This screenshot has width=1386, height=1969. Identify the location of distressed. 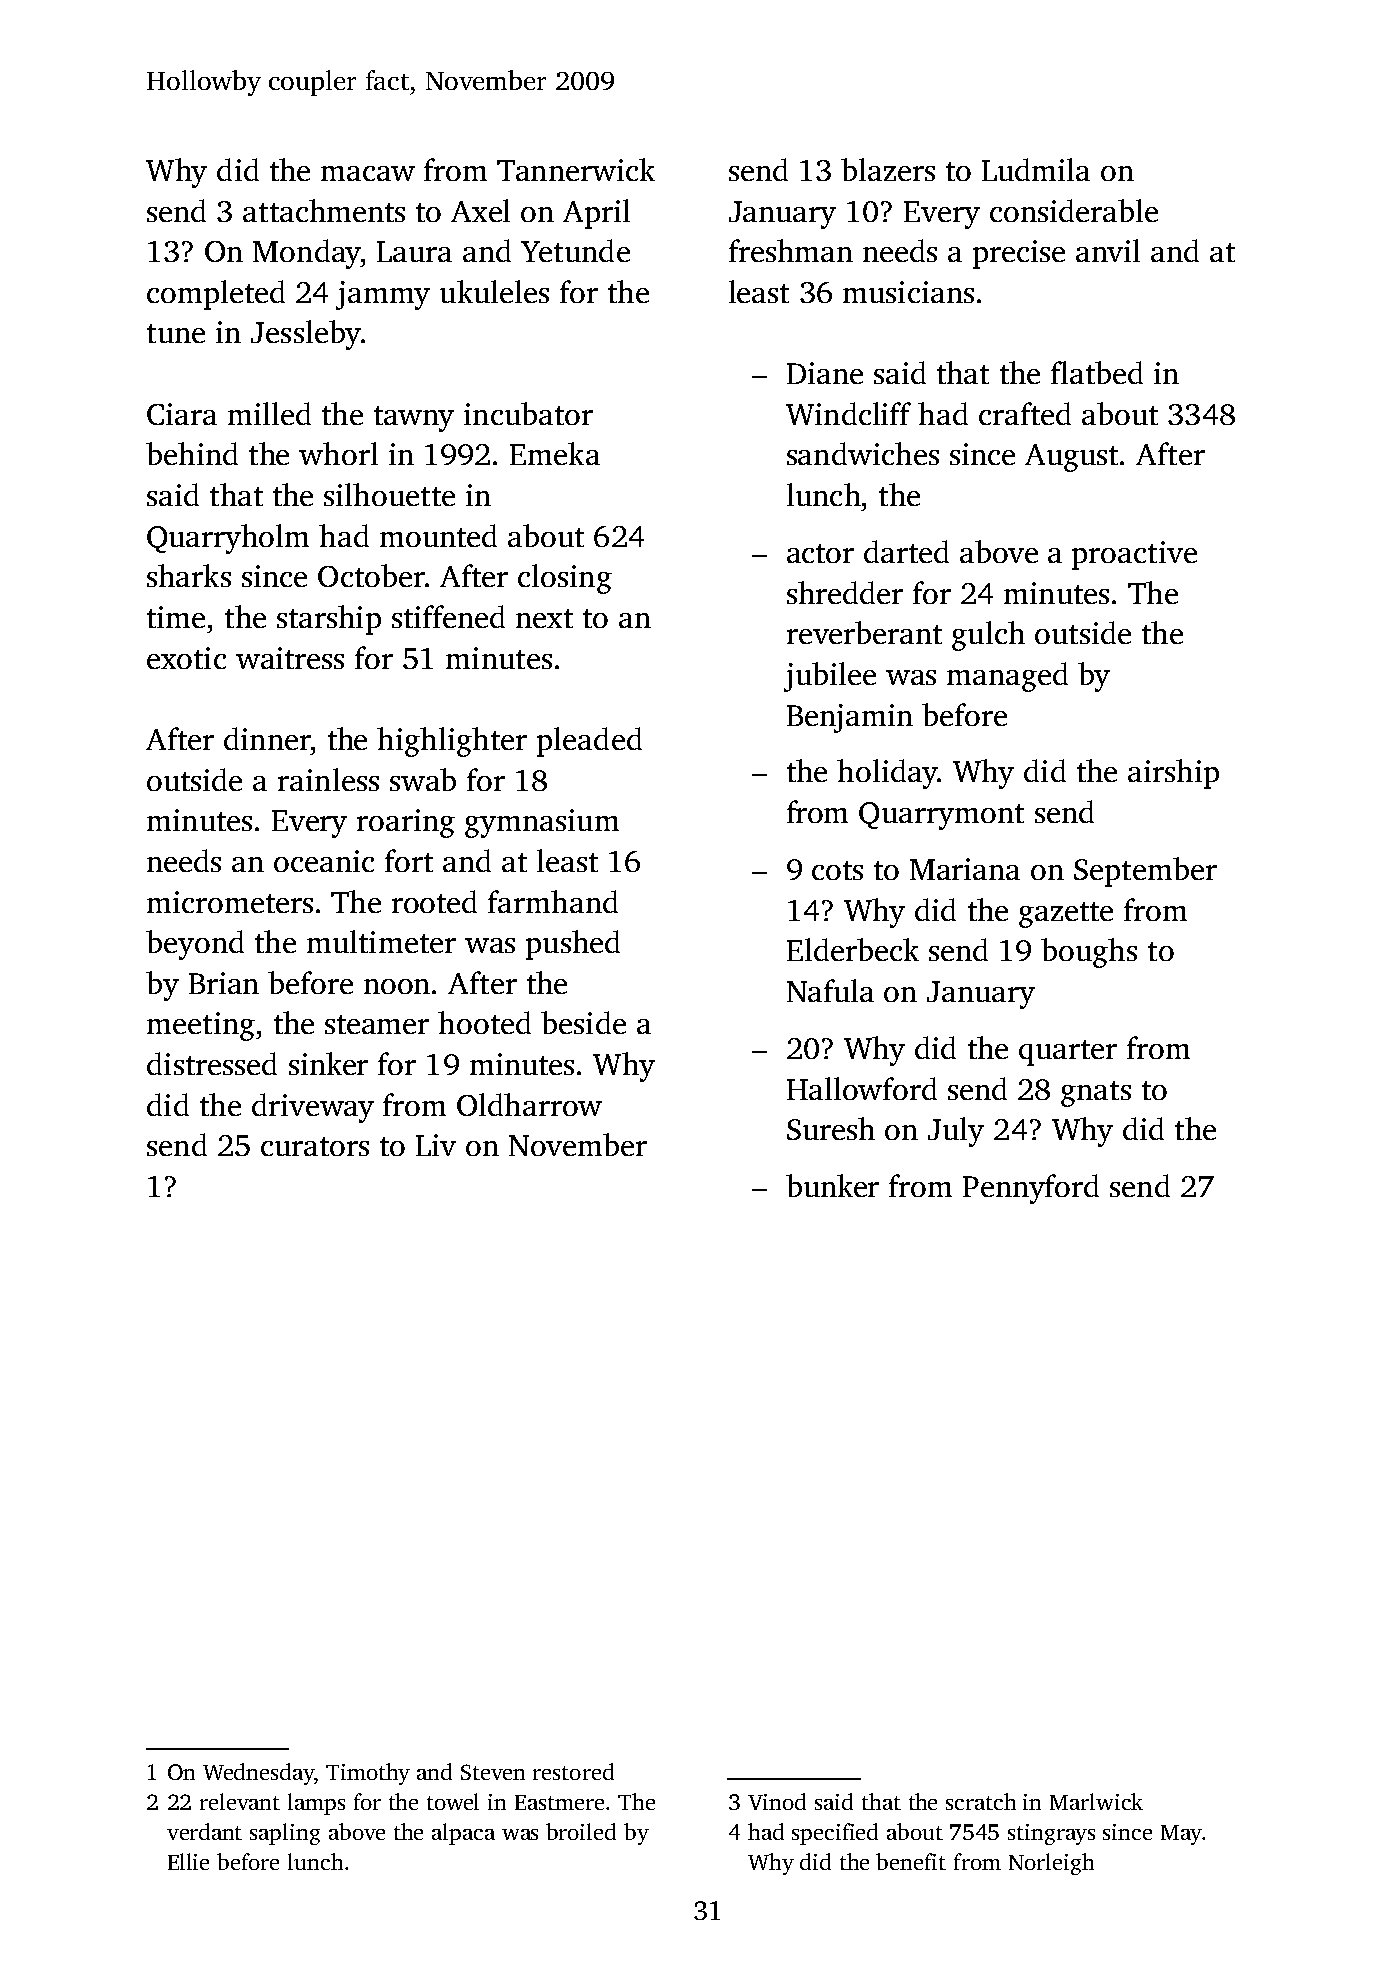
(212, 1063).
